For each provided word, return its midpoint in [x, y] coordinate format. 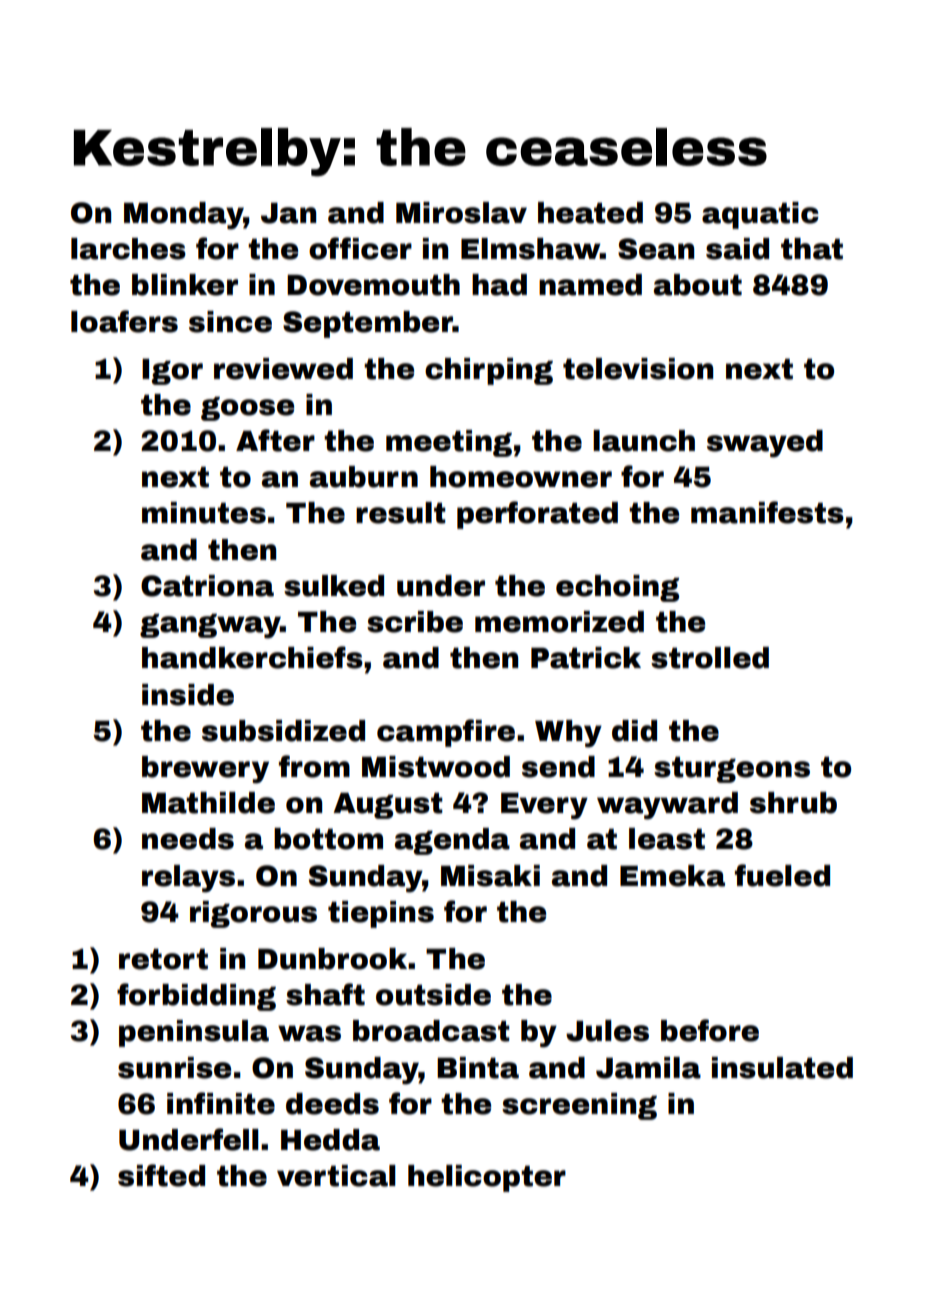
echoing [617, 588]
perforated [537, 515]
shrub [793, 803]
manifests [767, 512]
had [499, 285]
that [812, 249]
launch [644, 441]
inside [188, 695]
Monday [184, 216]
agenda [452, 841]
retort [163, 959]
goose [247, 409]
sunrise [174, 1068]
